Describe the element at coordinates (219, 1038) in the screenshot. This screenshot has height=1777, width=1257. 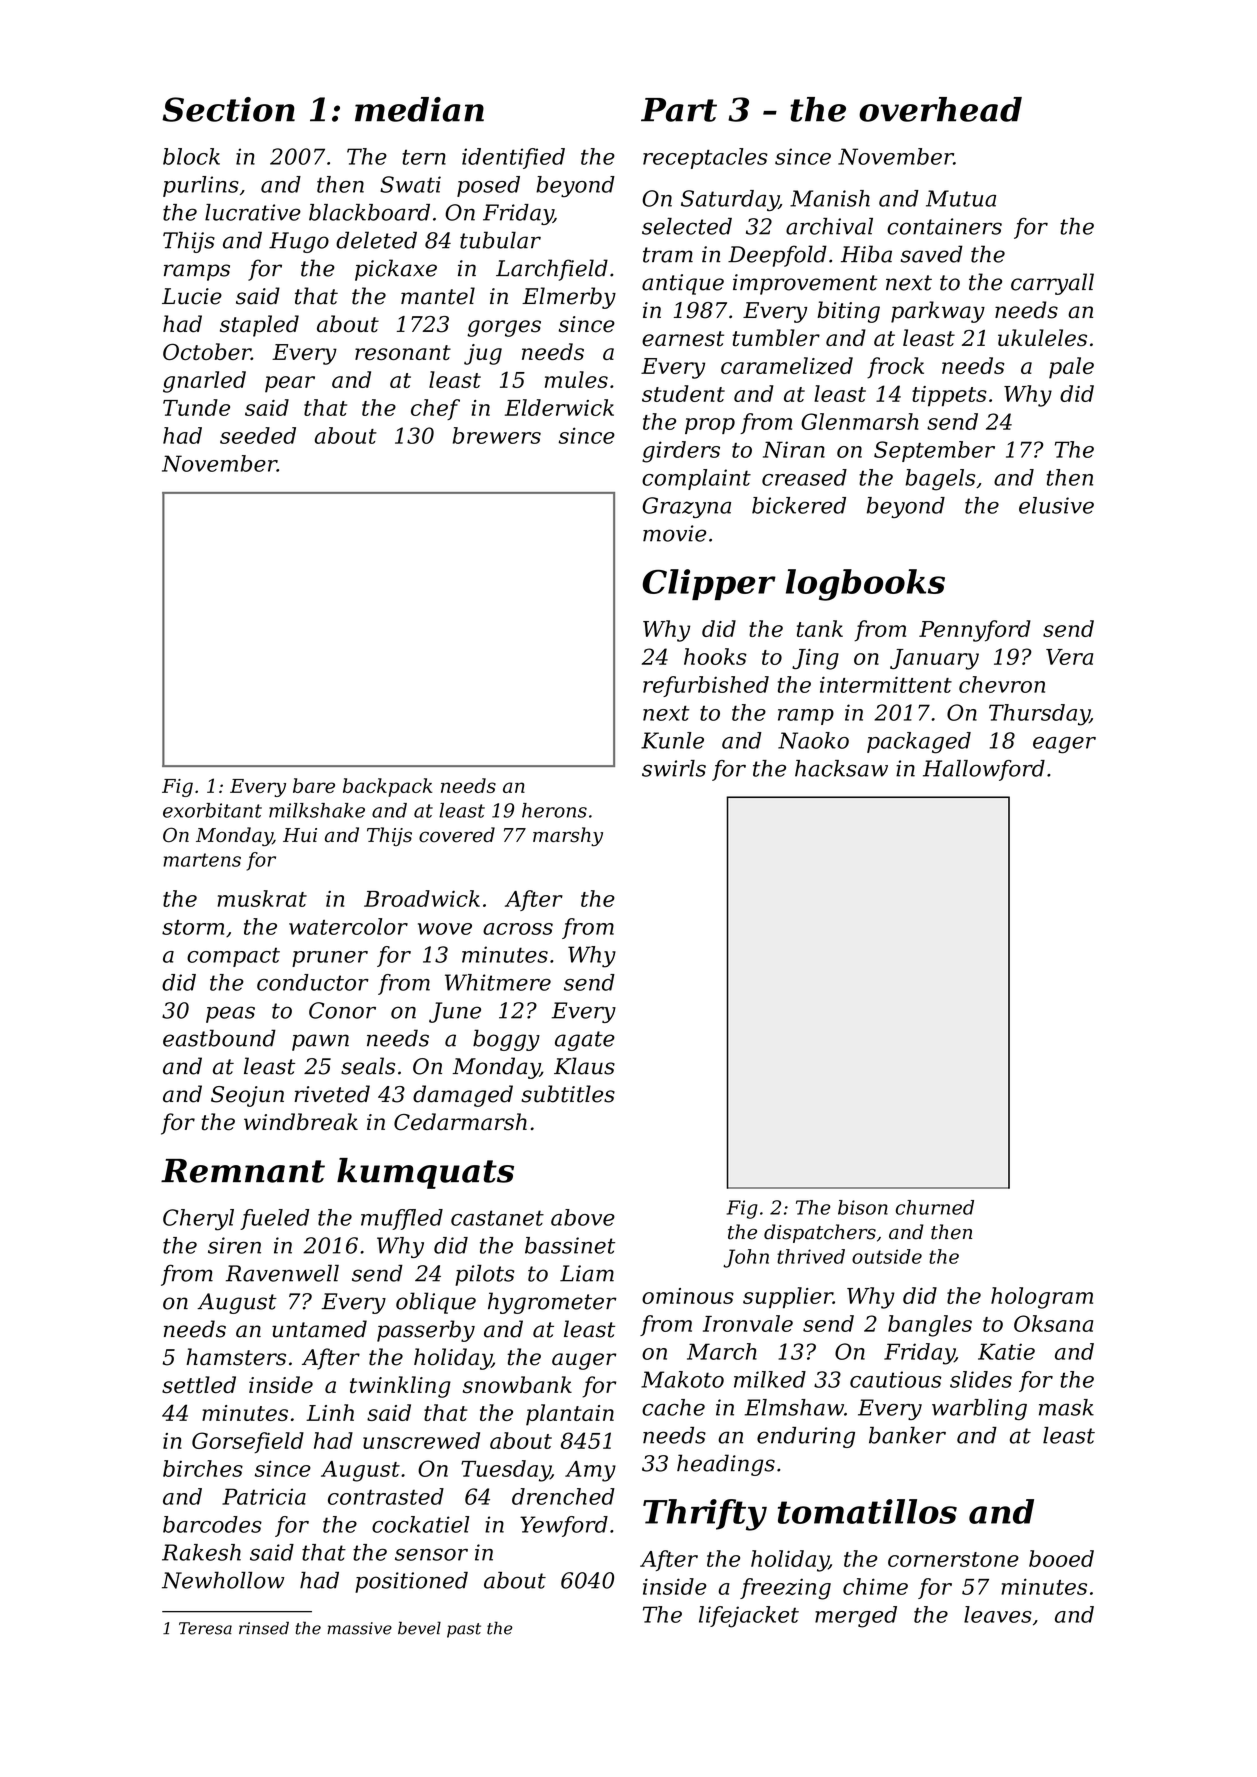
I see `eastbound` at that location.
